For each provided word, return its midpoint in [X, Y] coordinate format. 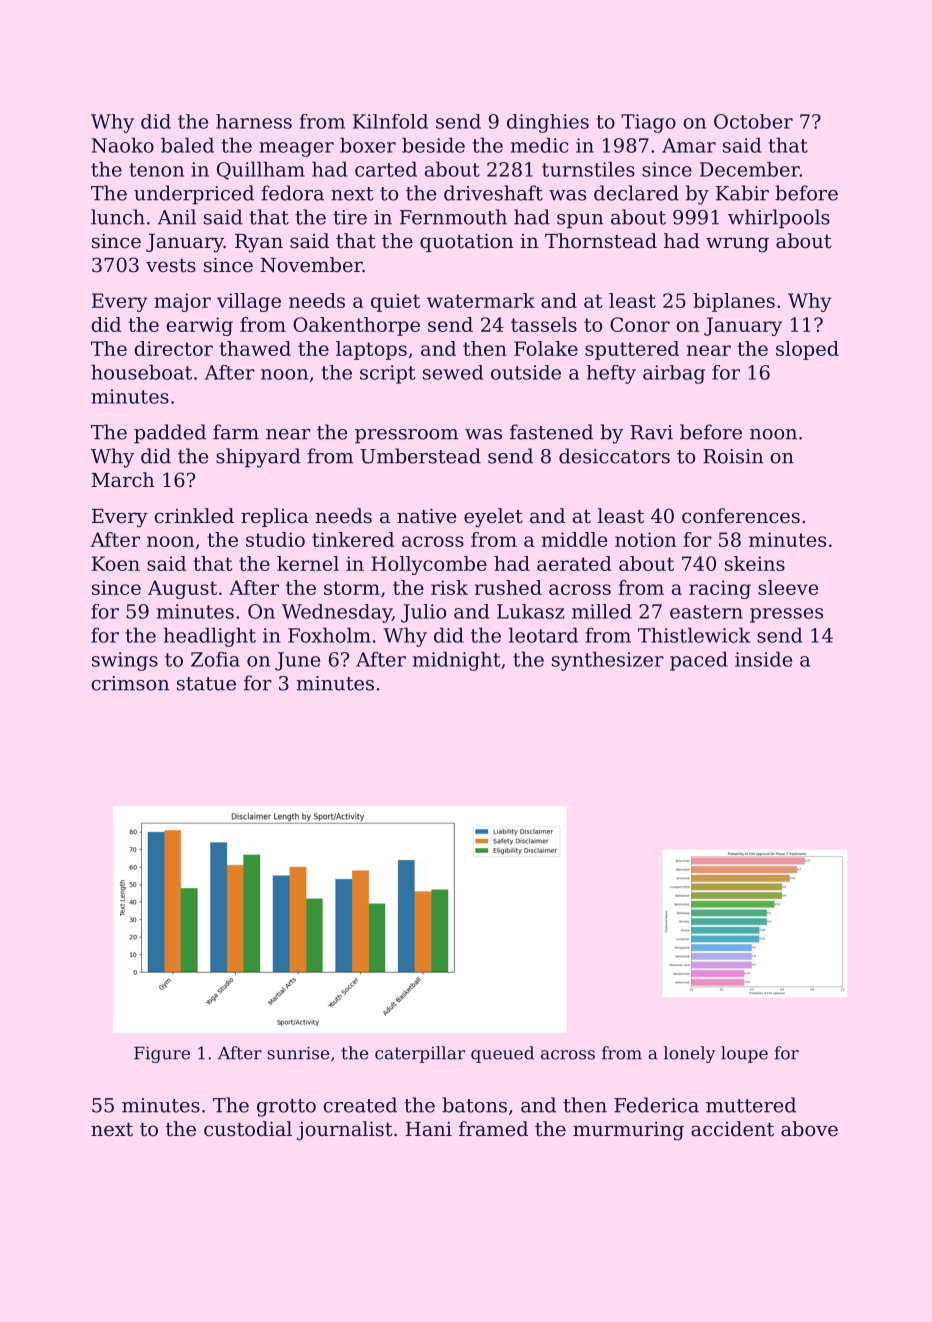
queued [502, 1054]
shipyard [258, 458]
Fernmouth [453, 217]
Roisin [733, 456]
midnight [457, 661]
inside [763, 659]
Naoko [123, 145]
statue [206, 684]
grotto [286, 1108]
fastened [551, 432]
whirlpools [779, 219]
